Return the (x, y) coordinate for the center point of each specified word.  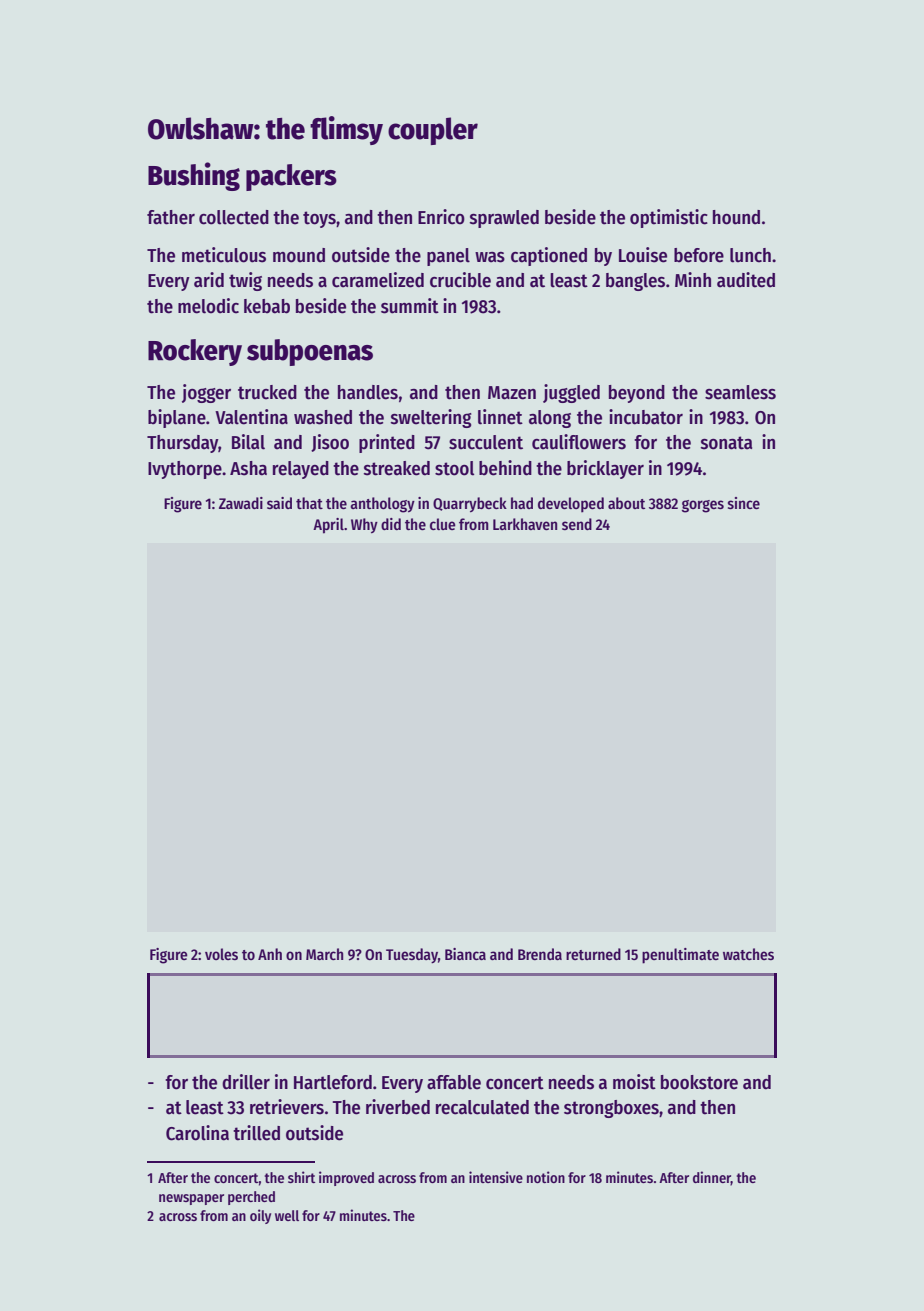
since (744, 503)
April (328, 526)
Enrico (441, 217)
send (577, 524)
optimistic (669, 218)
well (287, 1215)
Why (364, 526)
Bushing (194, 176)
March (324, 954)
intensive (496, 1177)
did (391, 524)
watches (748, 954)
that (309, 503)
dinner (712, 1178)
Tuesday (412, 956)
